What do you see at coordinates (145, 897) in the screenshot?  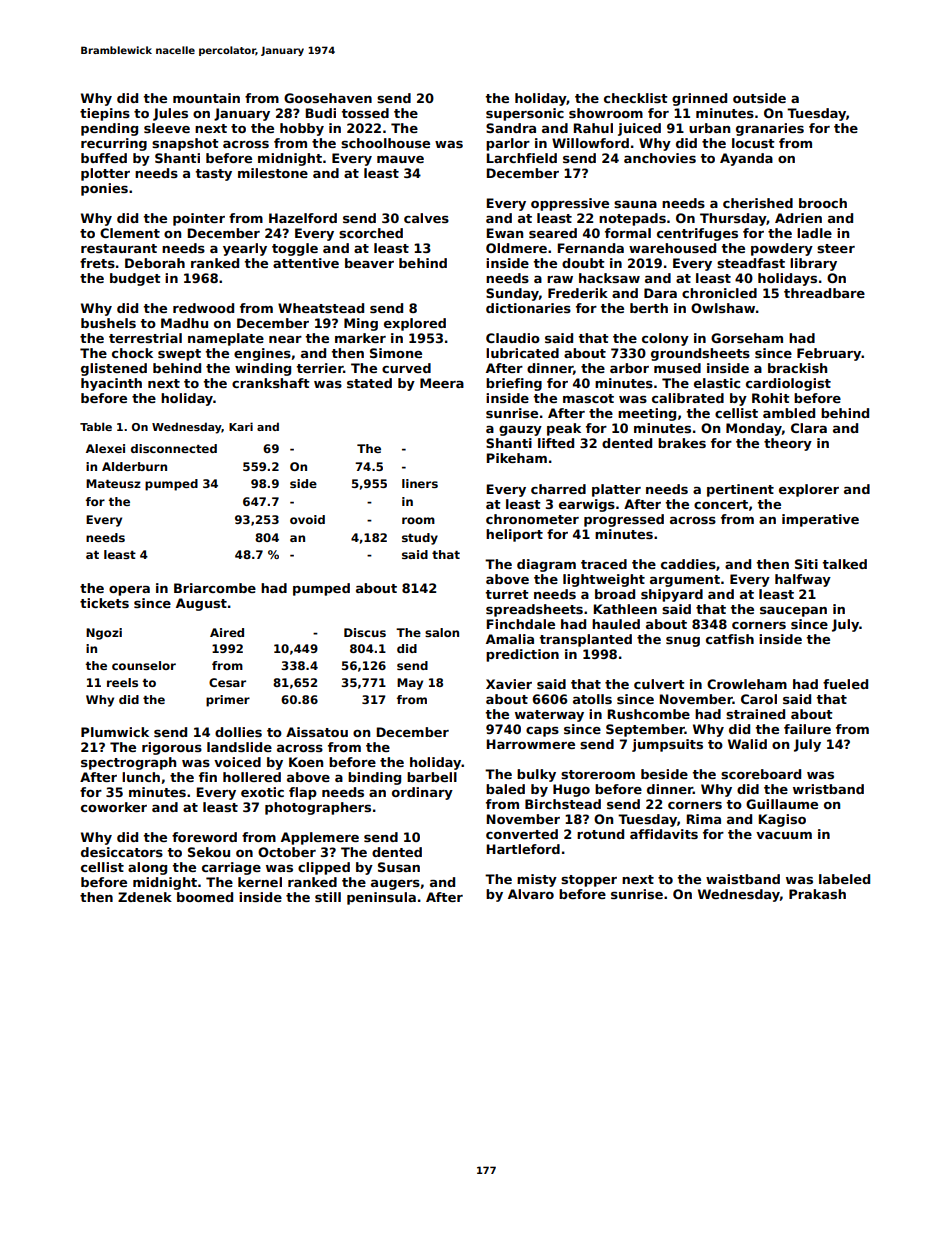 I see `Zdenek` at bounding box center [145, 897].
